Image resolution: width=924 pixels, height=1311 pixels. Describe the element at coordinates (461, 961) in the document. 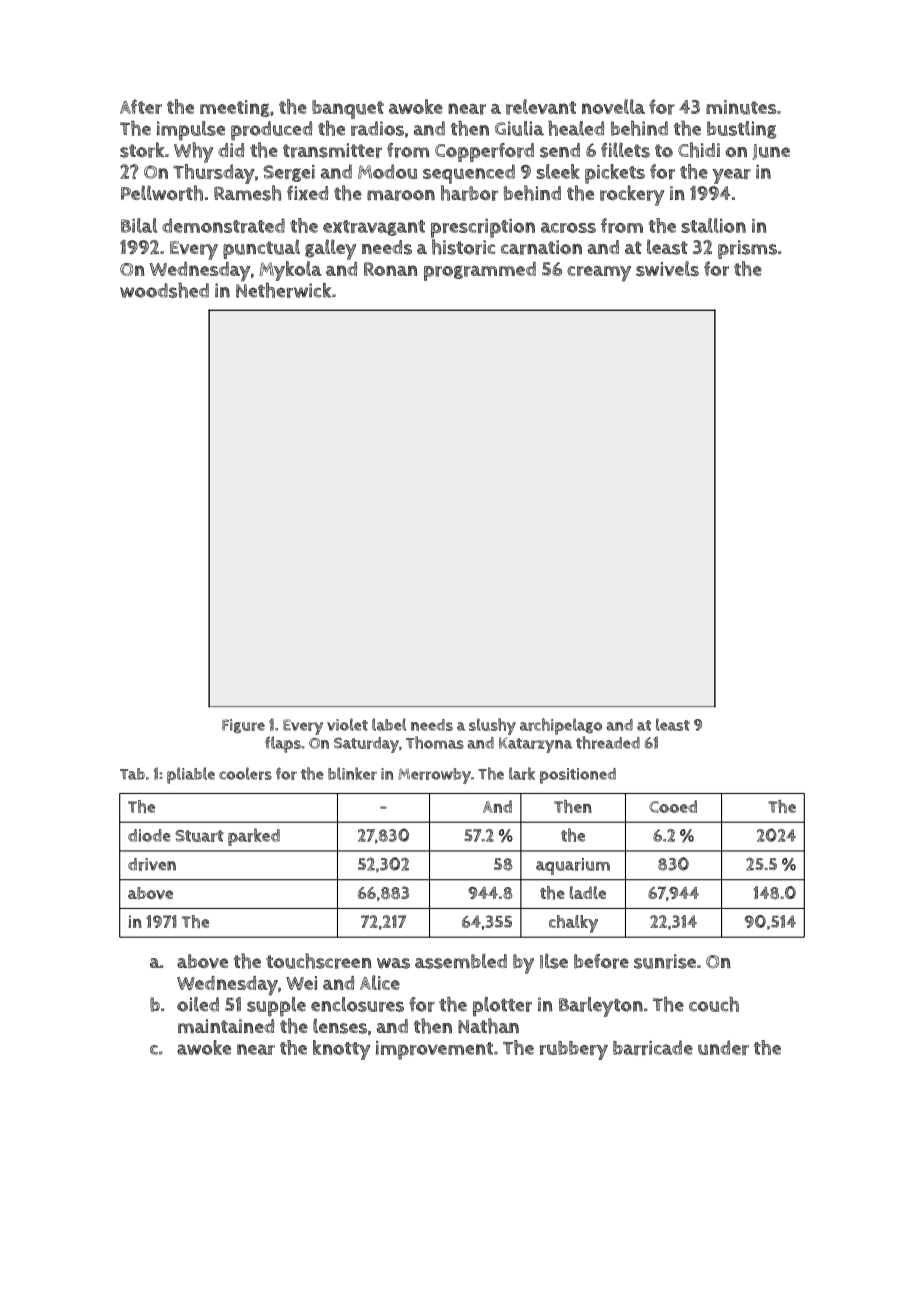

I see `assembled` at that location.
